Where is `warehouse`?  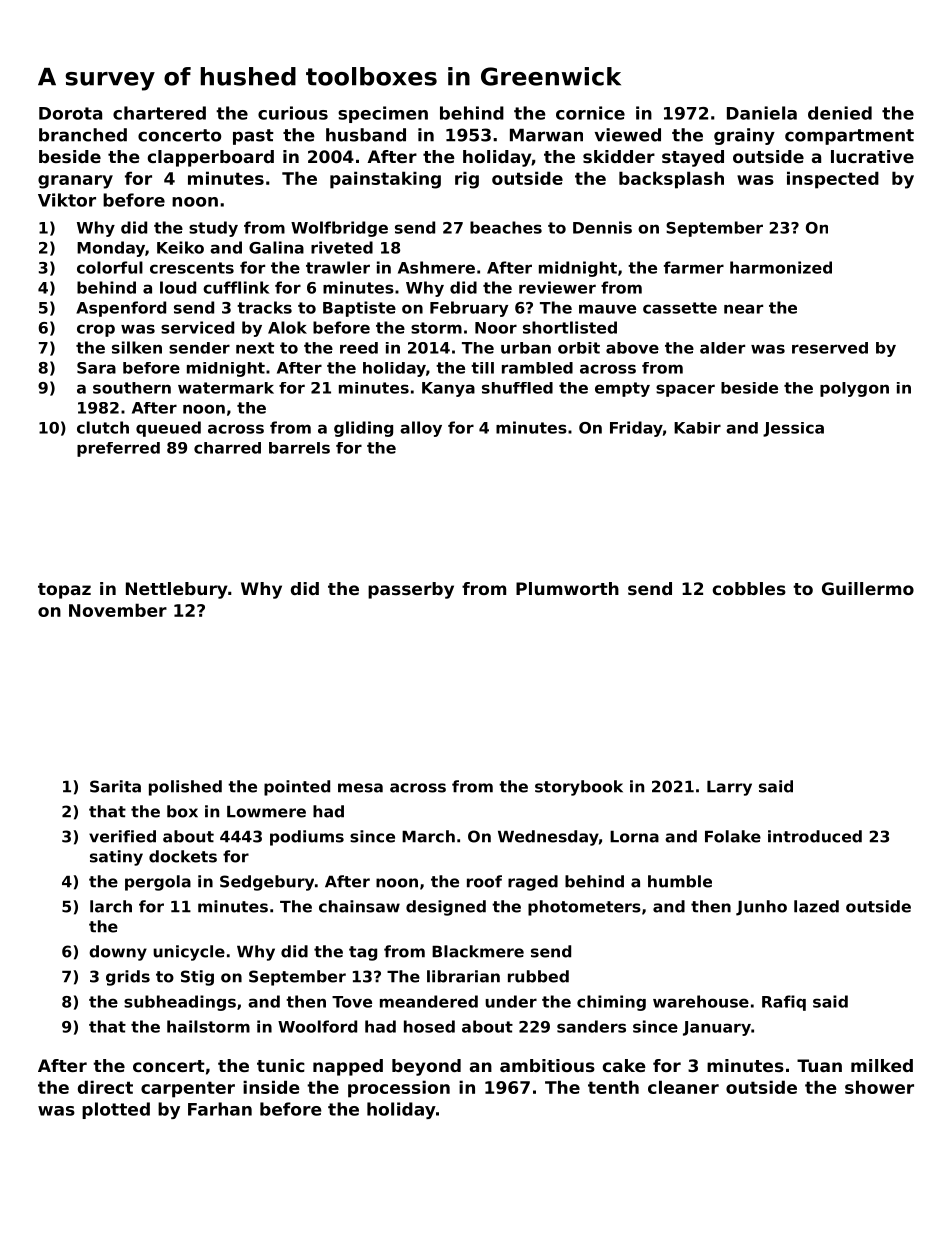
warehouse is located at coordinates (701, 1001).
